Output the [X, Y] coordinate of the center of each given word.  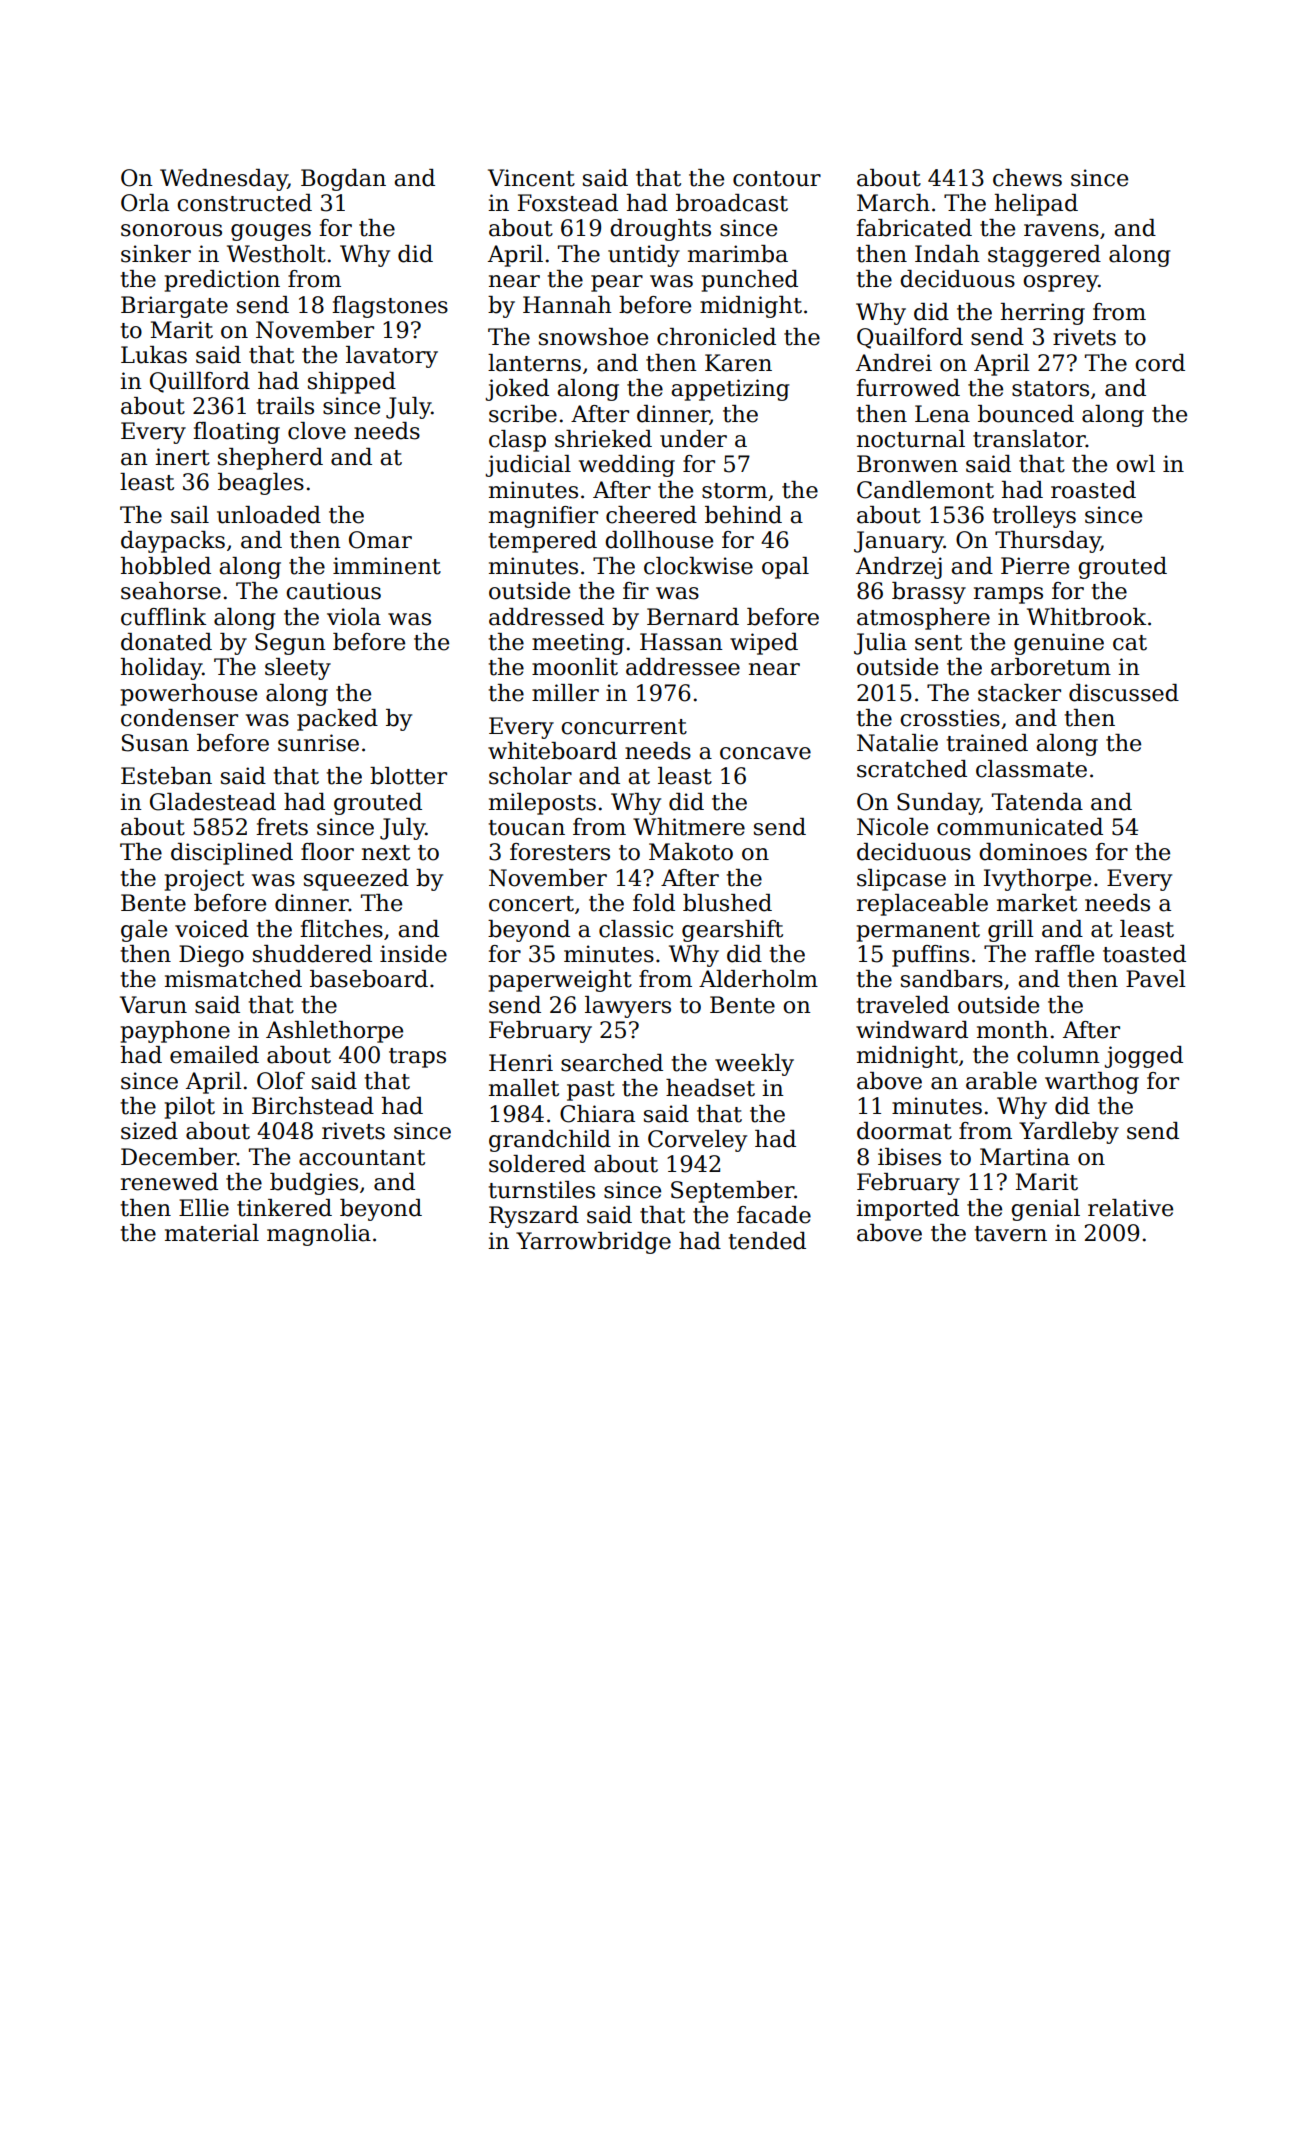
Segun [290, 644]
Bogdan [343, 180]
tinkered [284, 1208]
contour [777, 179]
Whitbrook [1086, 617]
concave [765, 753]
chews [1027, 178]
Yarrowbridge [593, 1243]
